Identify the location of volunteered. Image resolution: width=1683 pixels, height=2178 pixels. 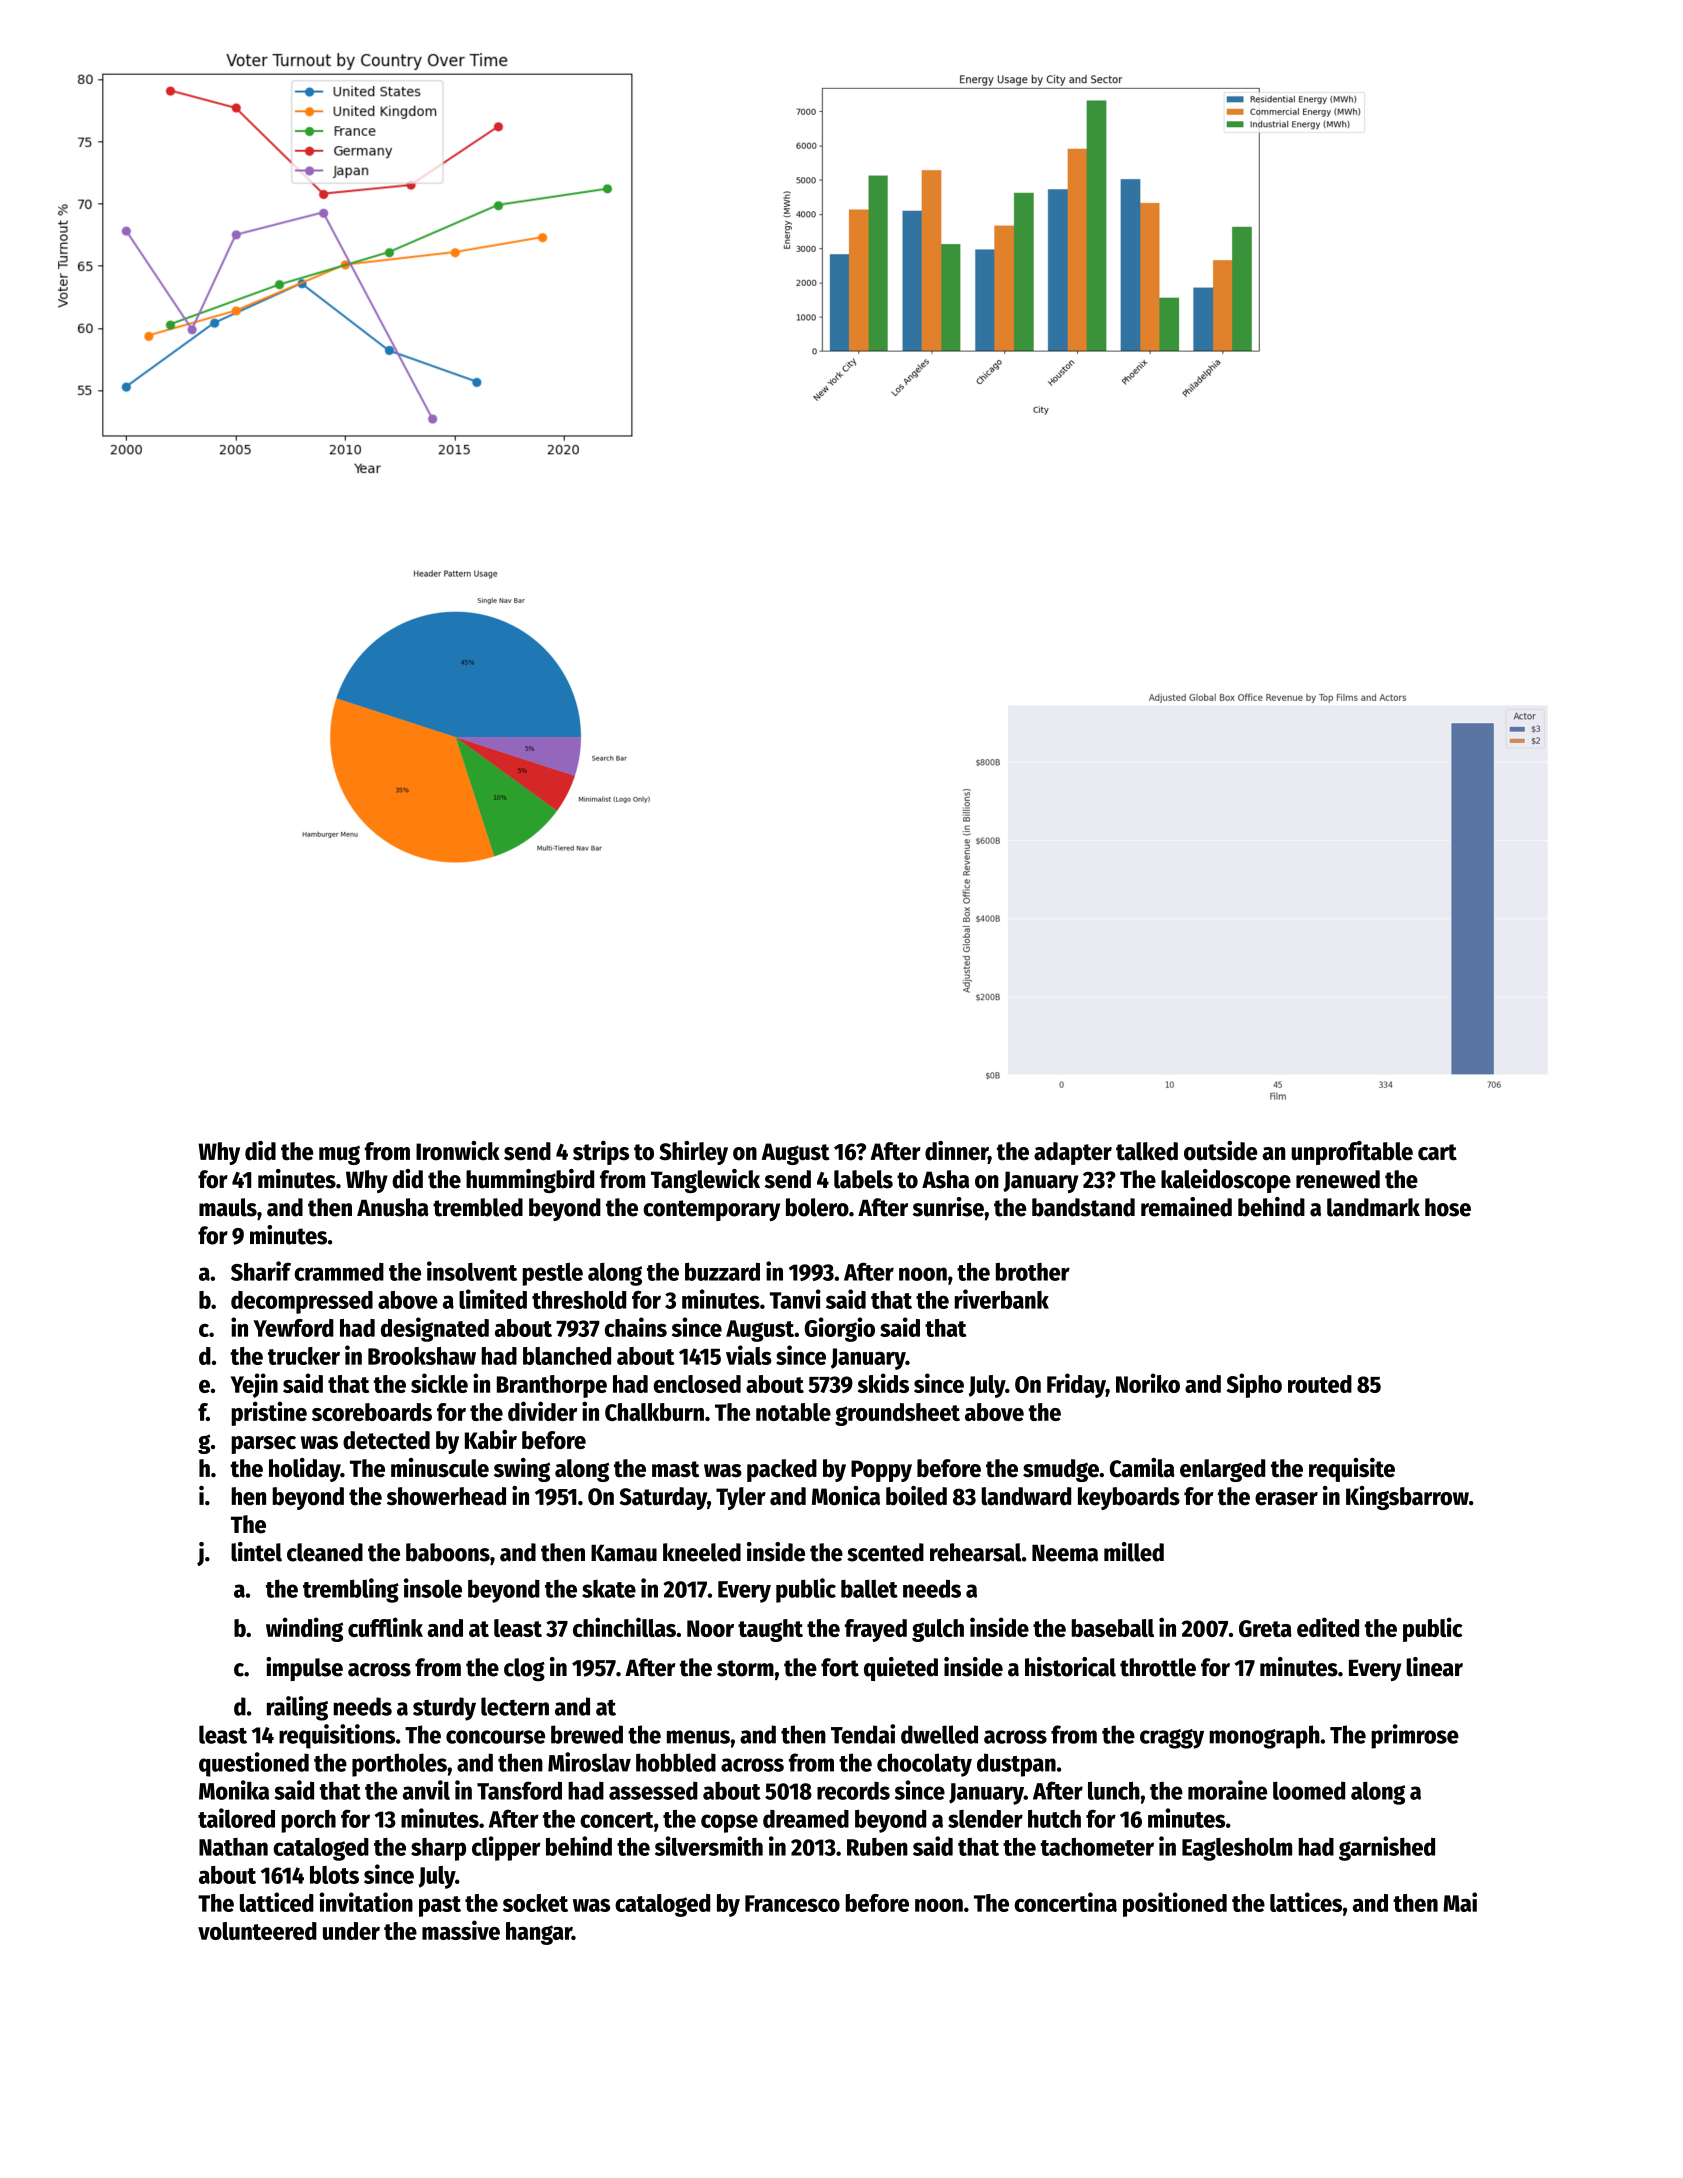
(257, 1931).
